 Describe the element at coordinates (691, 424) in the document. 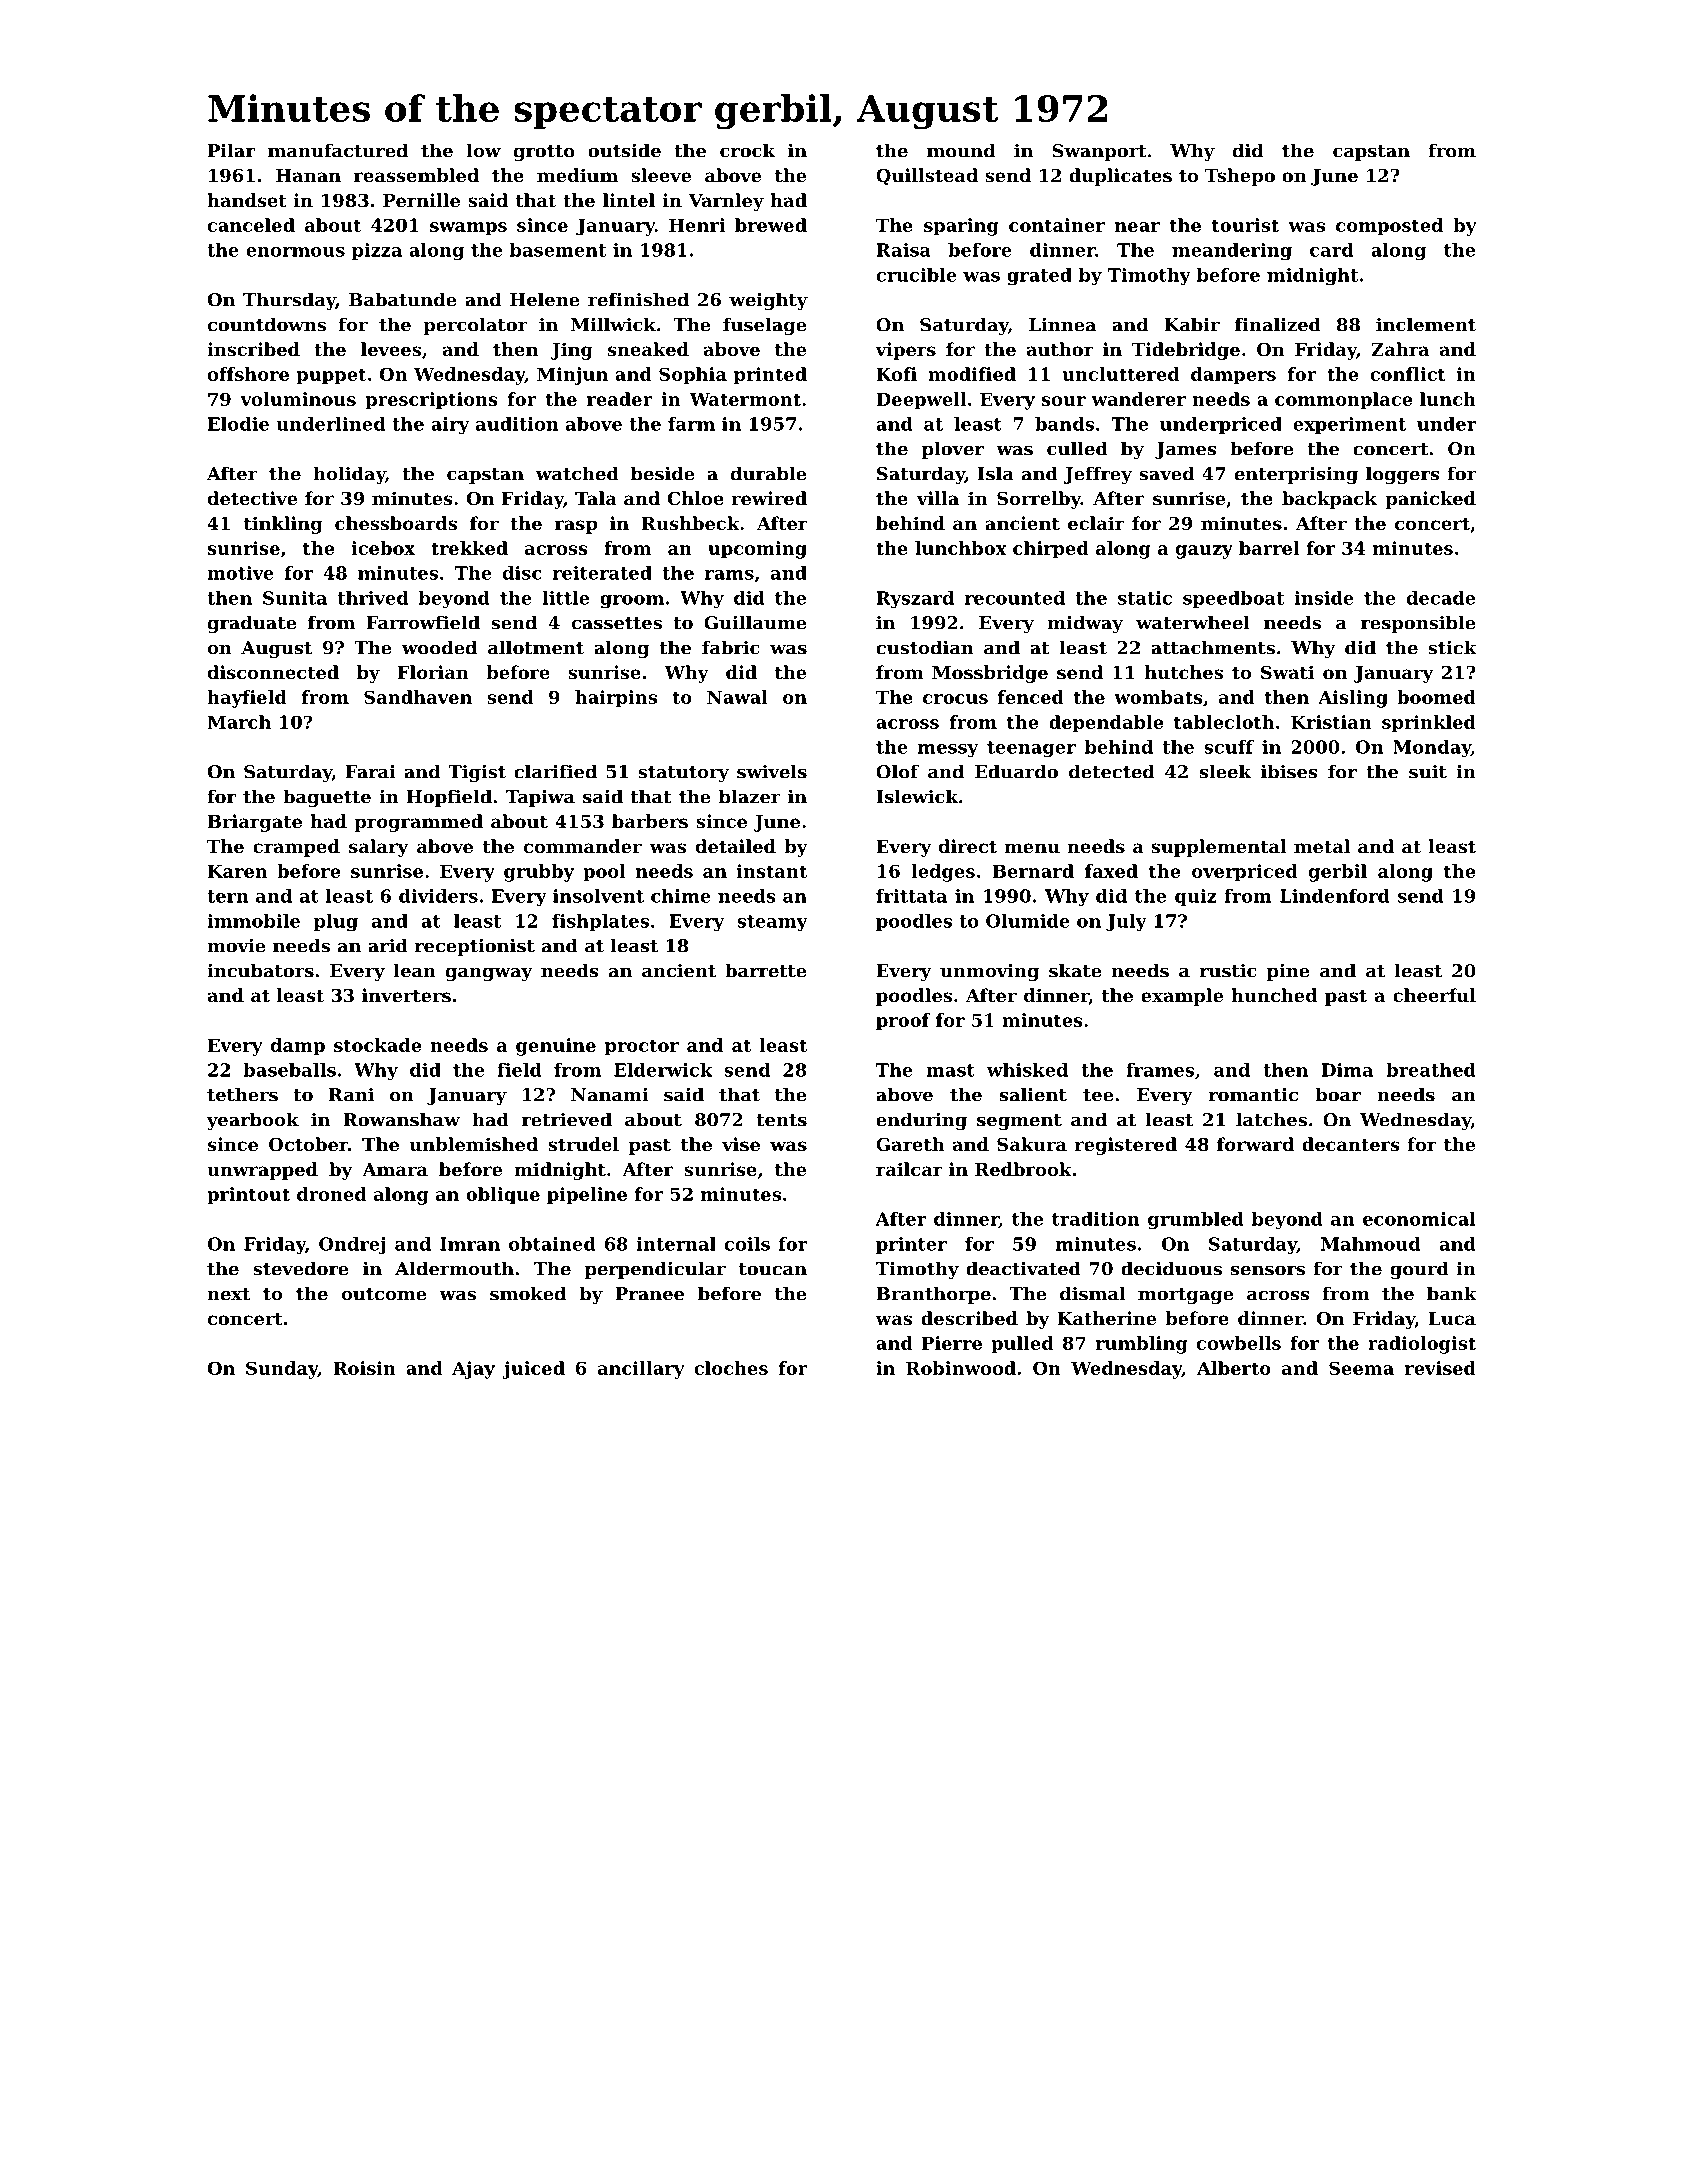

I see `farm` at that location.
